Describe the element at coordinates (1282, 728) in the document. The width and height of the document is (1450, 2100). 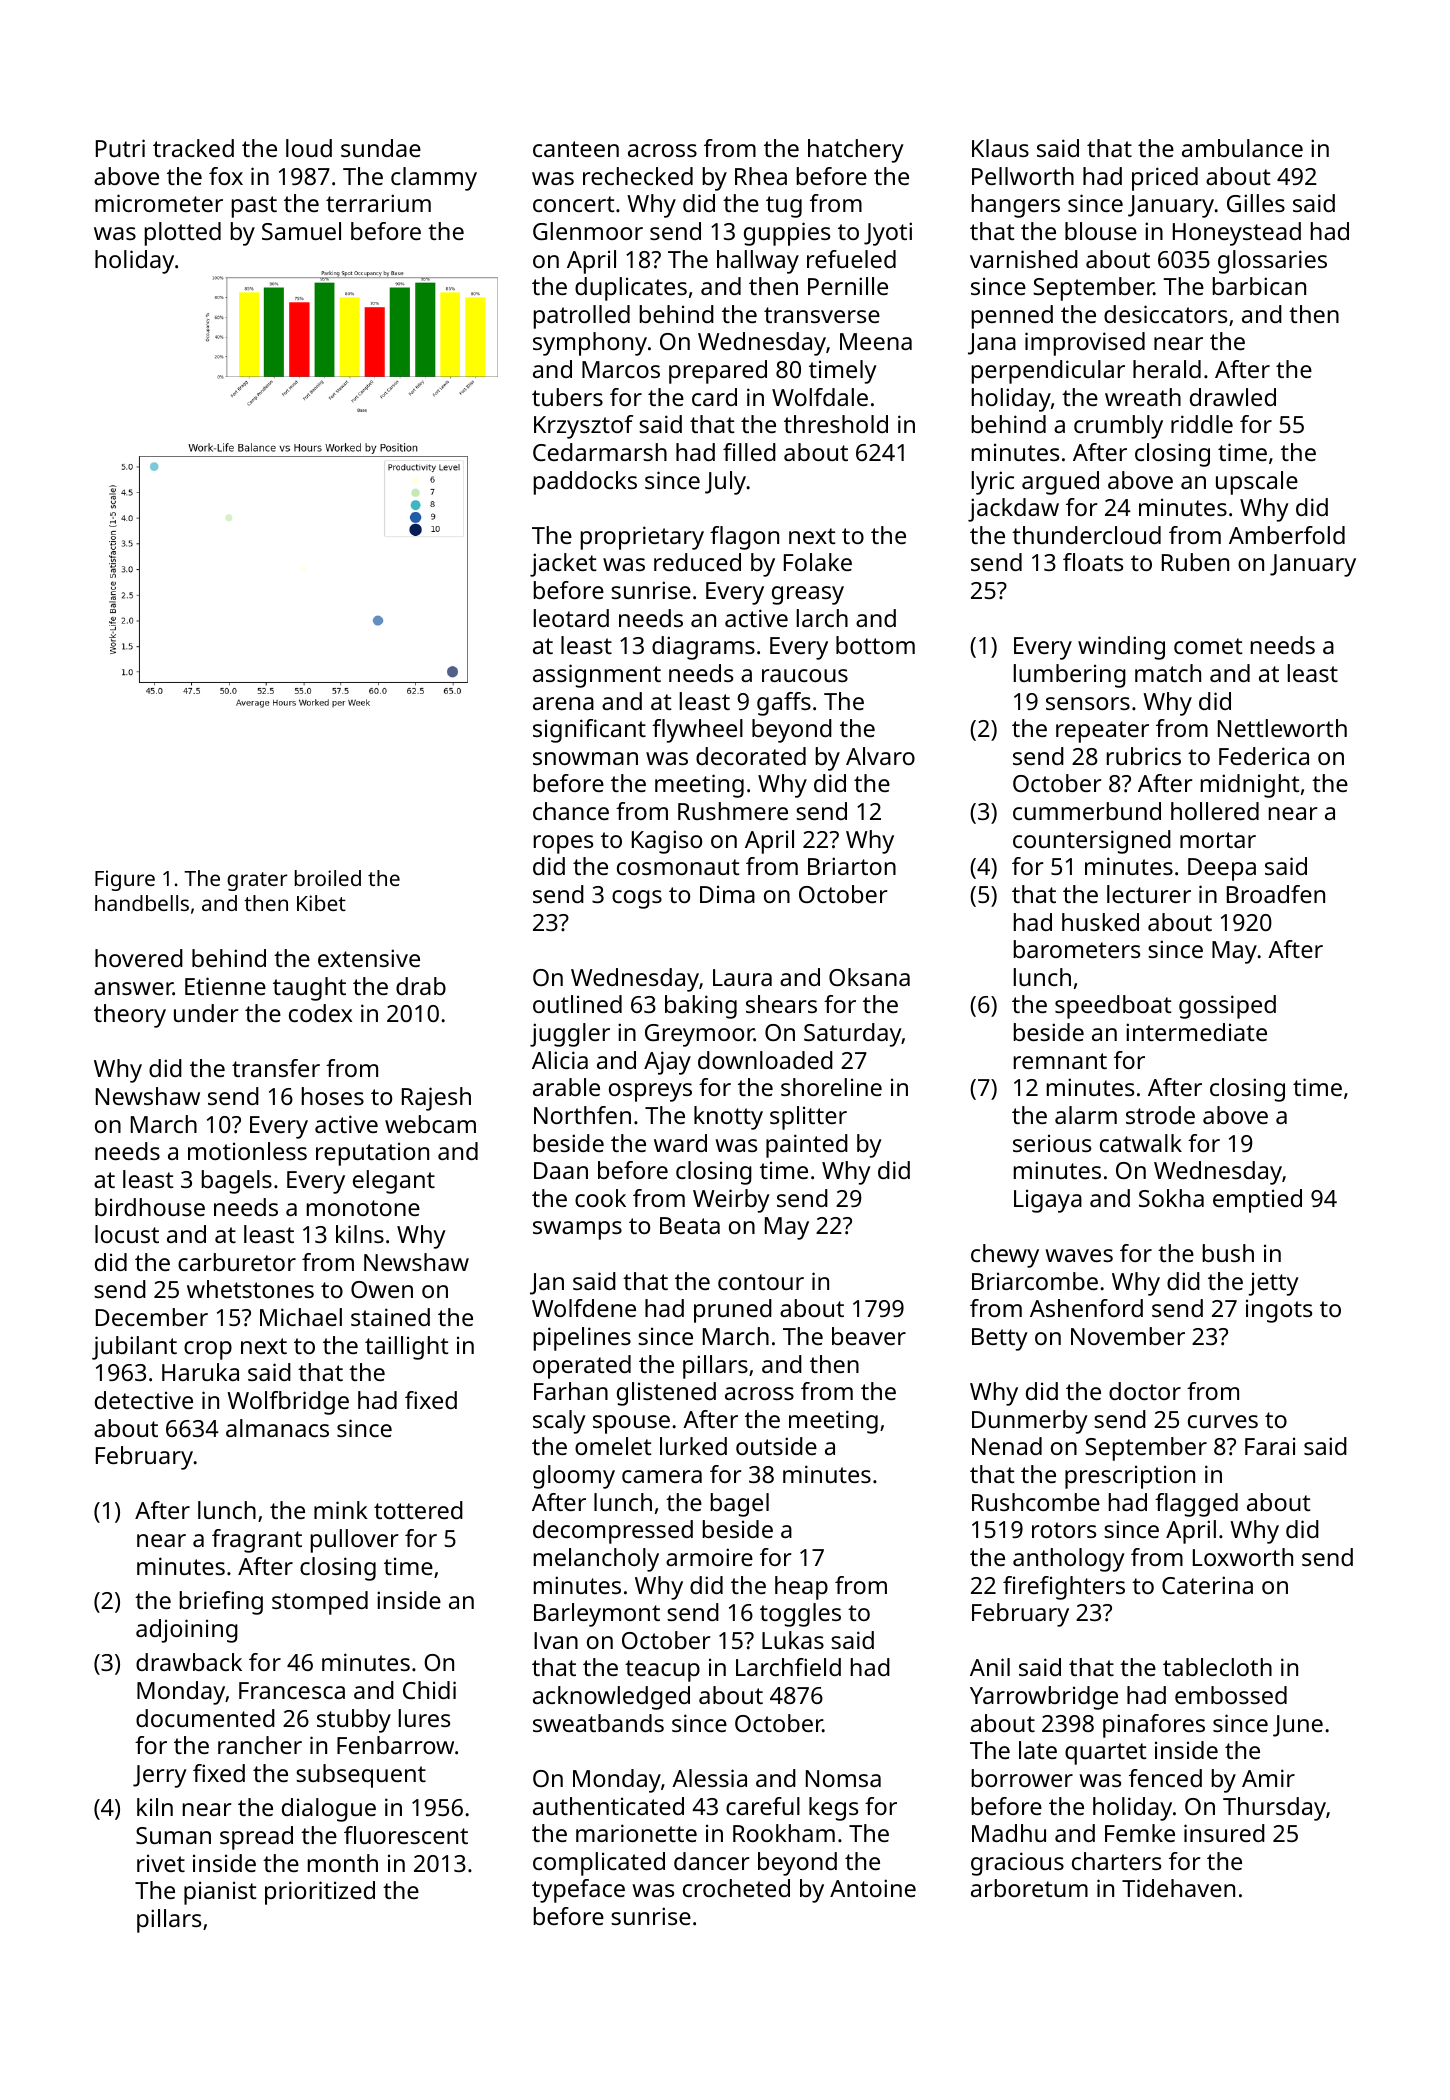
I see `Nettleworth` at that location.
